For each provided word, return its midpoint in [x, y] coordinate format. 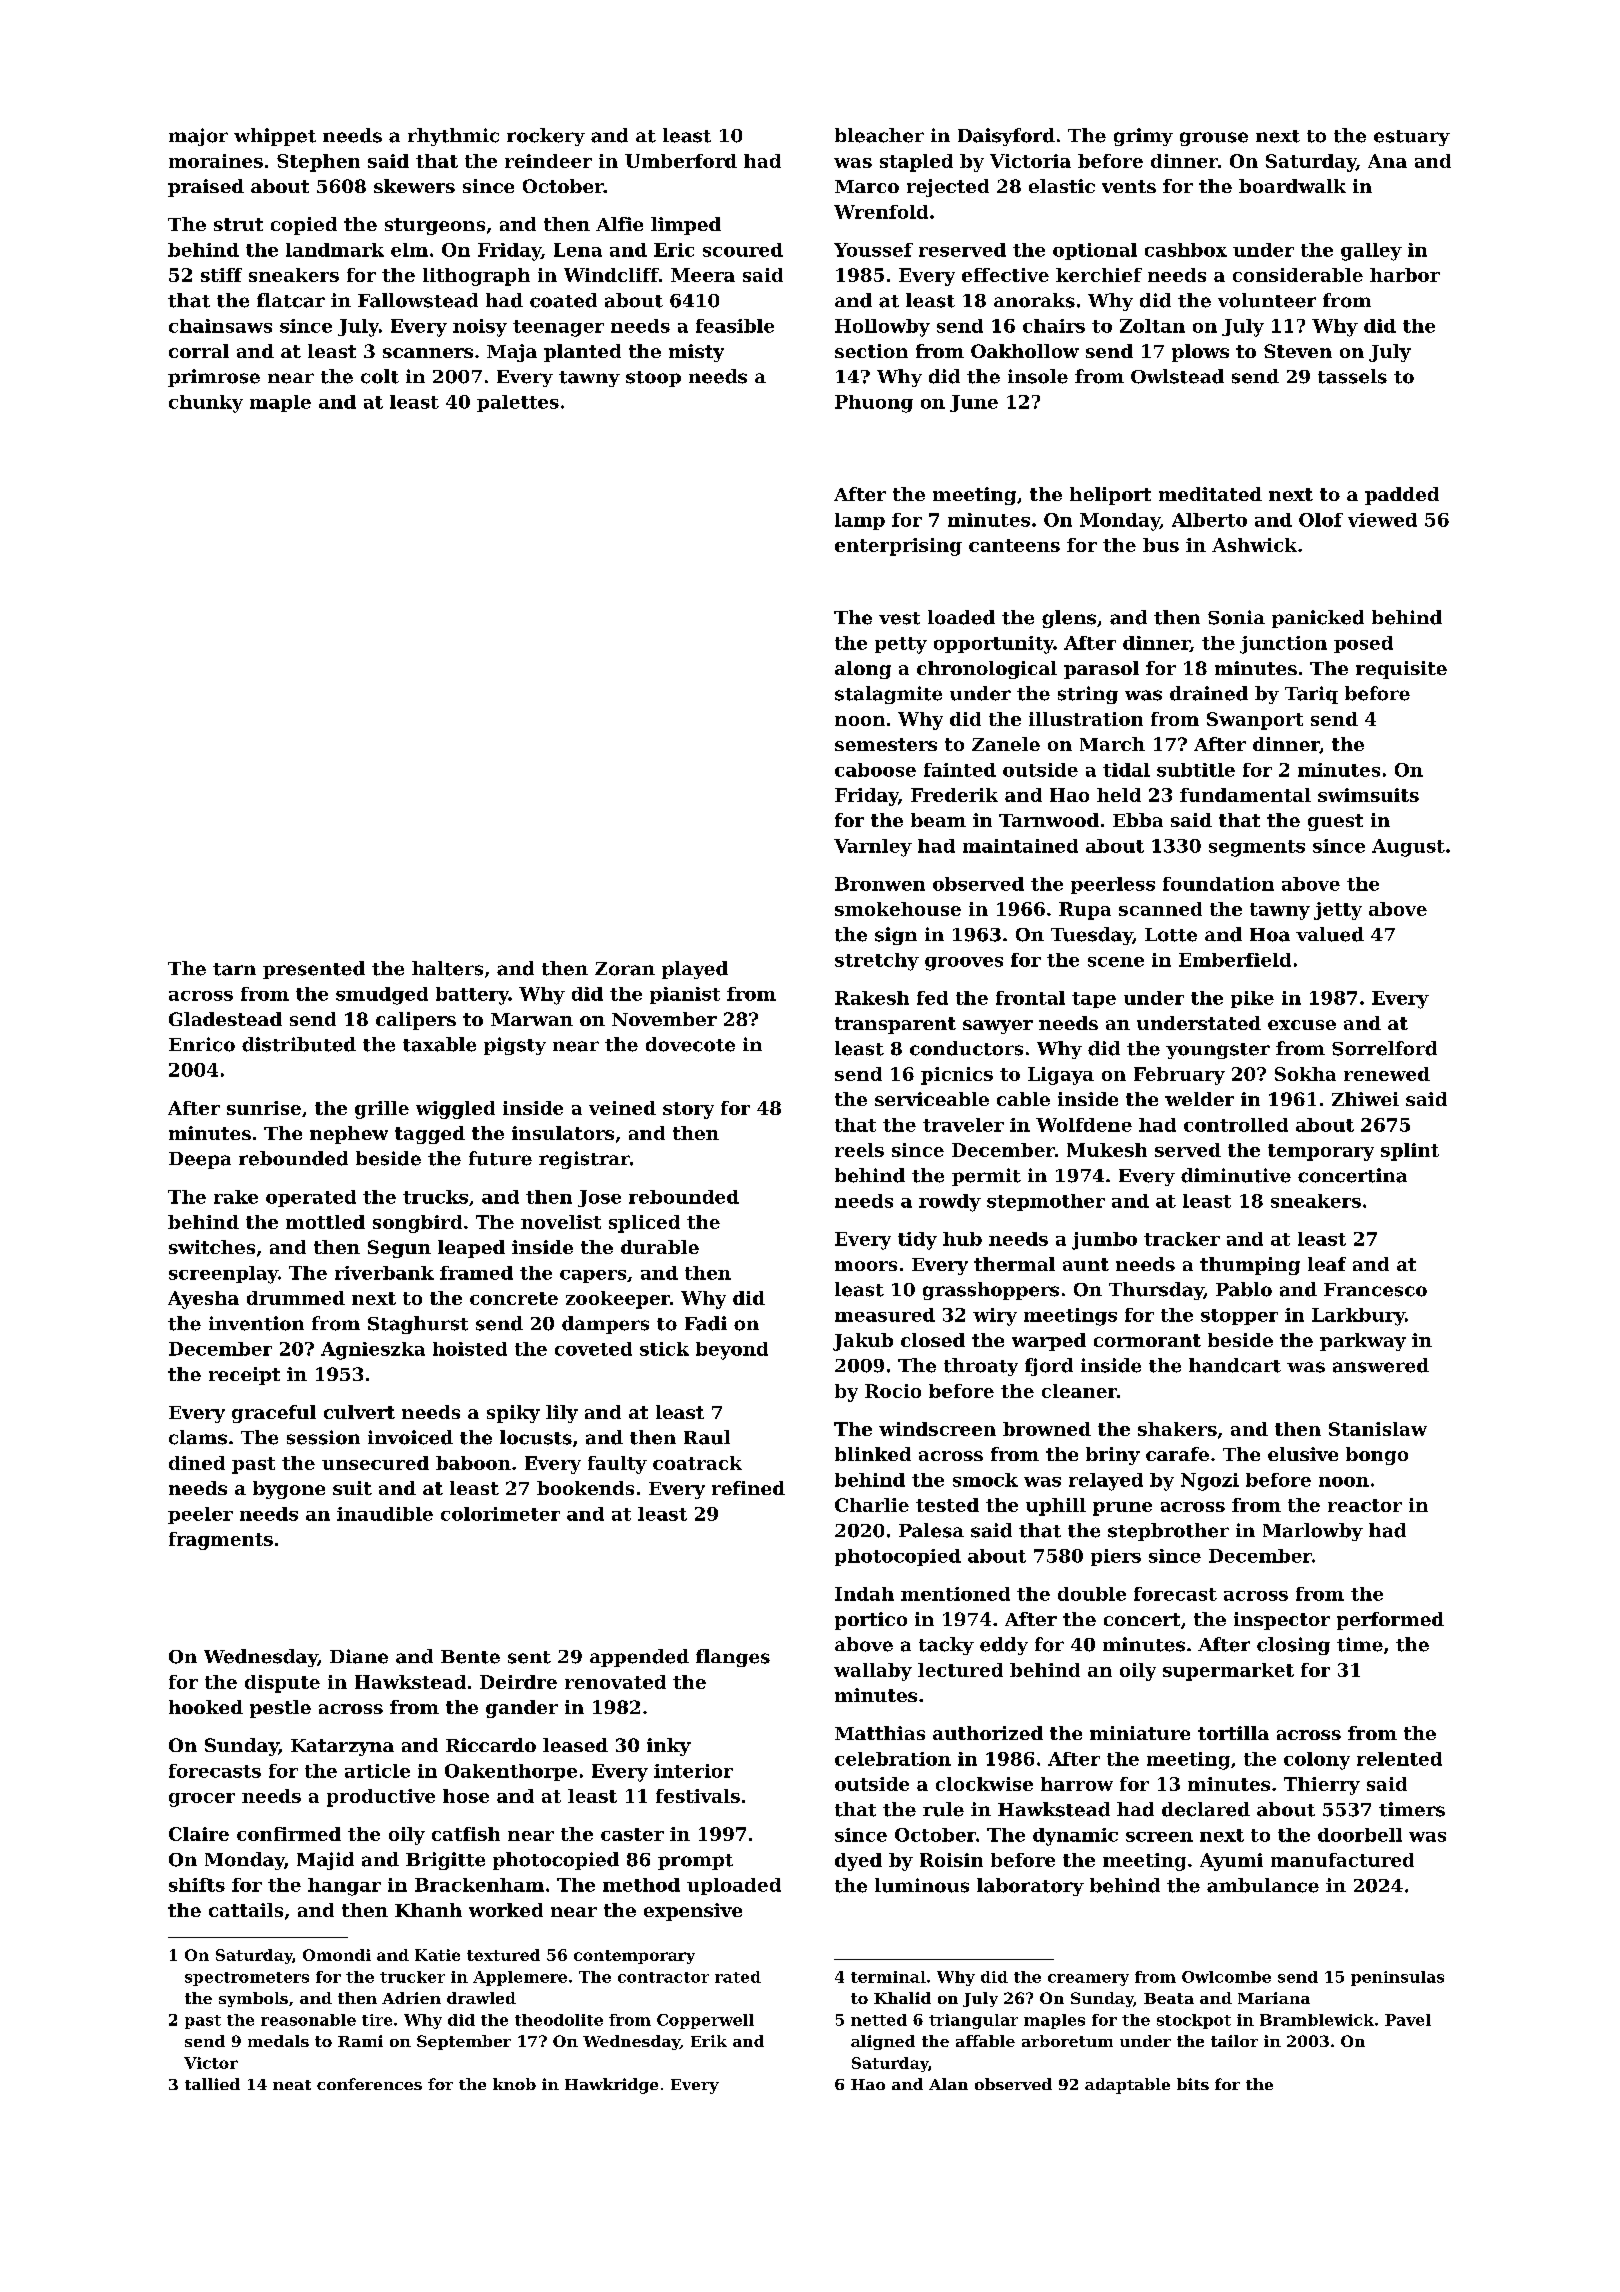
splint [1410, 1152]
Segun [399, 1249]
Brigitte [445, 1861]
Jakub [863, 1342]
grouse [1214, 139]
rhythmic [453, 137]
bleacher [879, 135]
